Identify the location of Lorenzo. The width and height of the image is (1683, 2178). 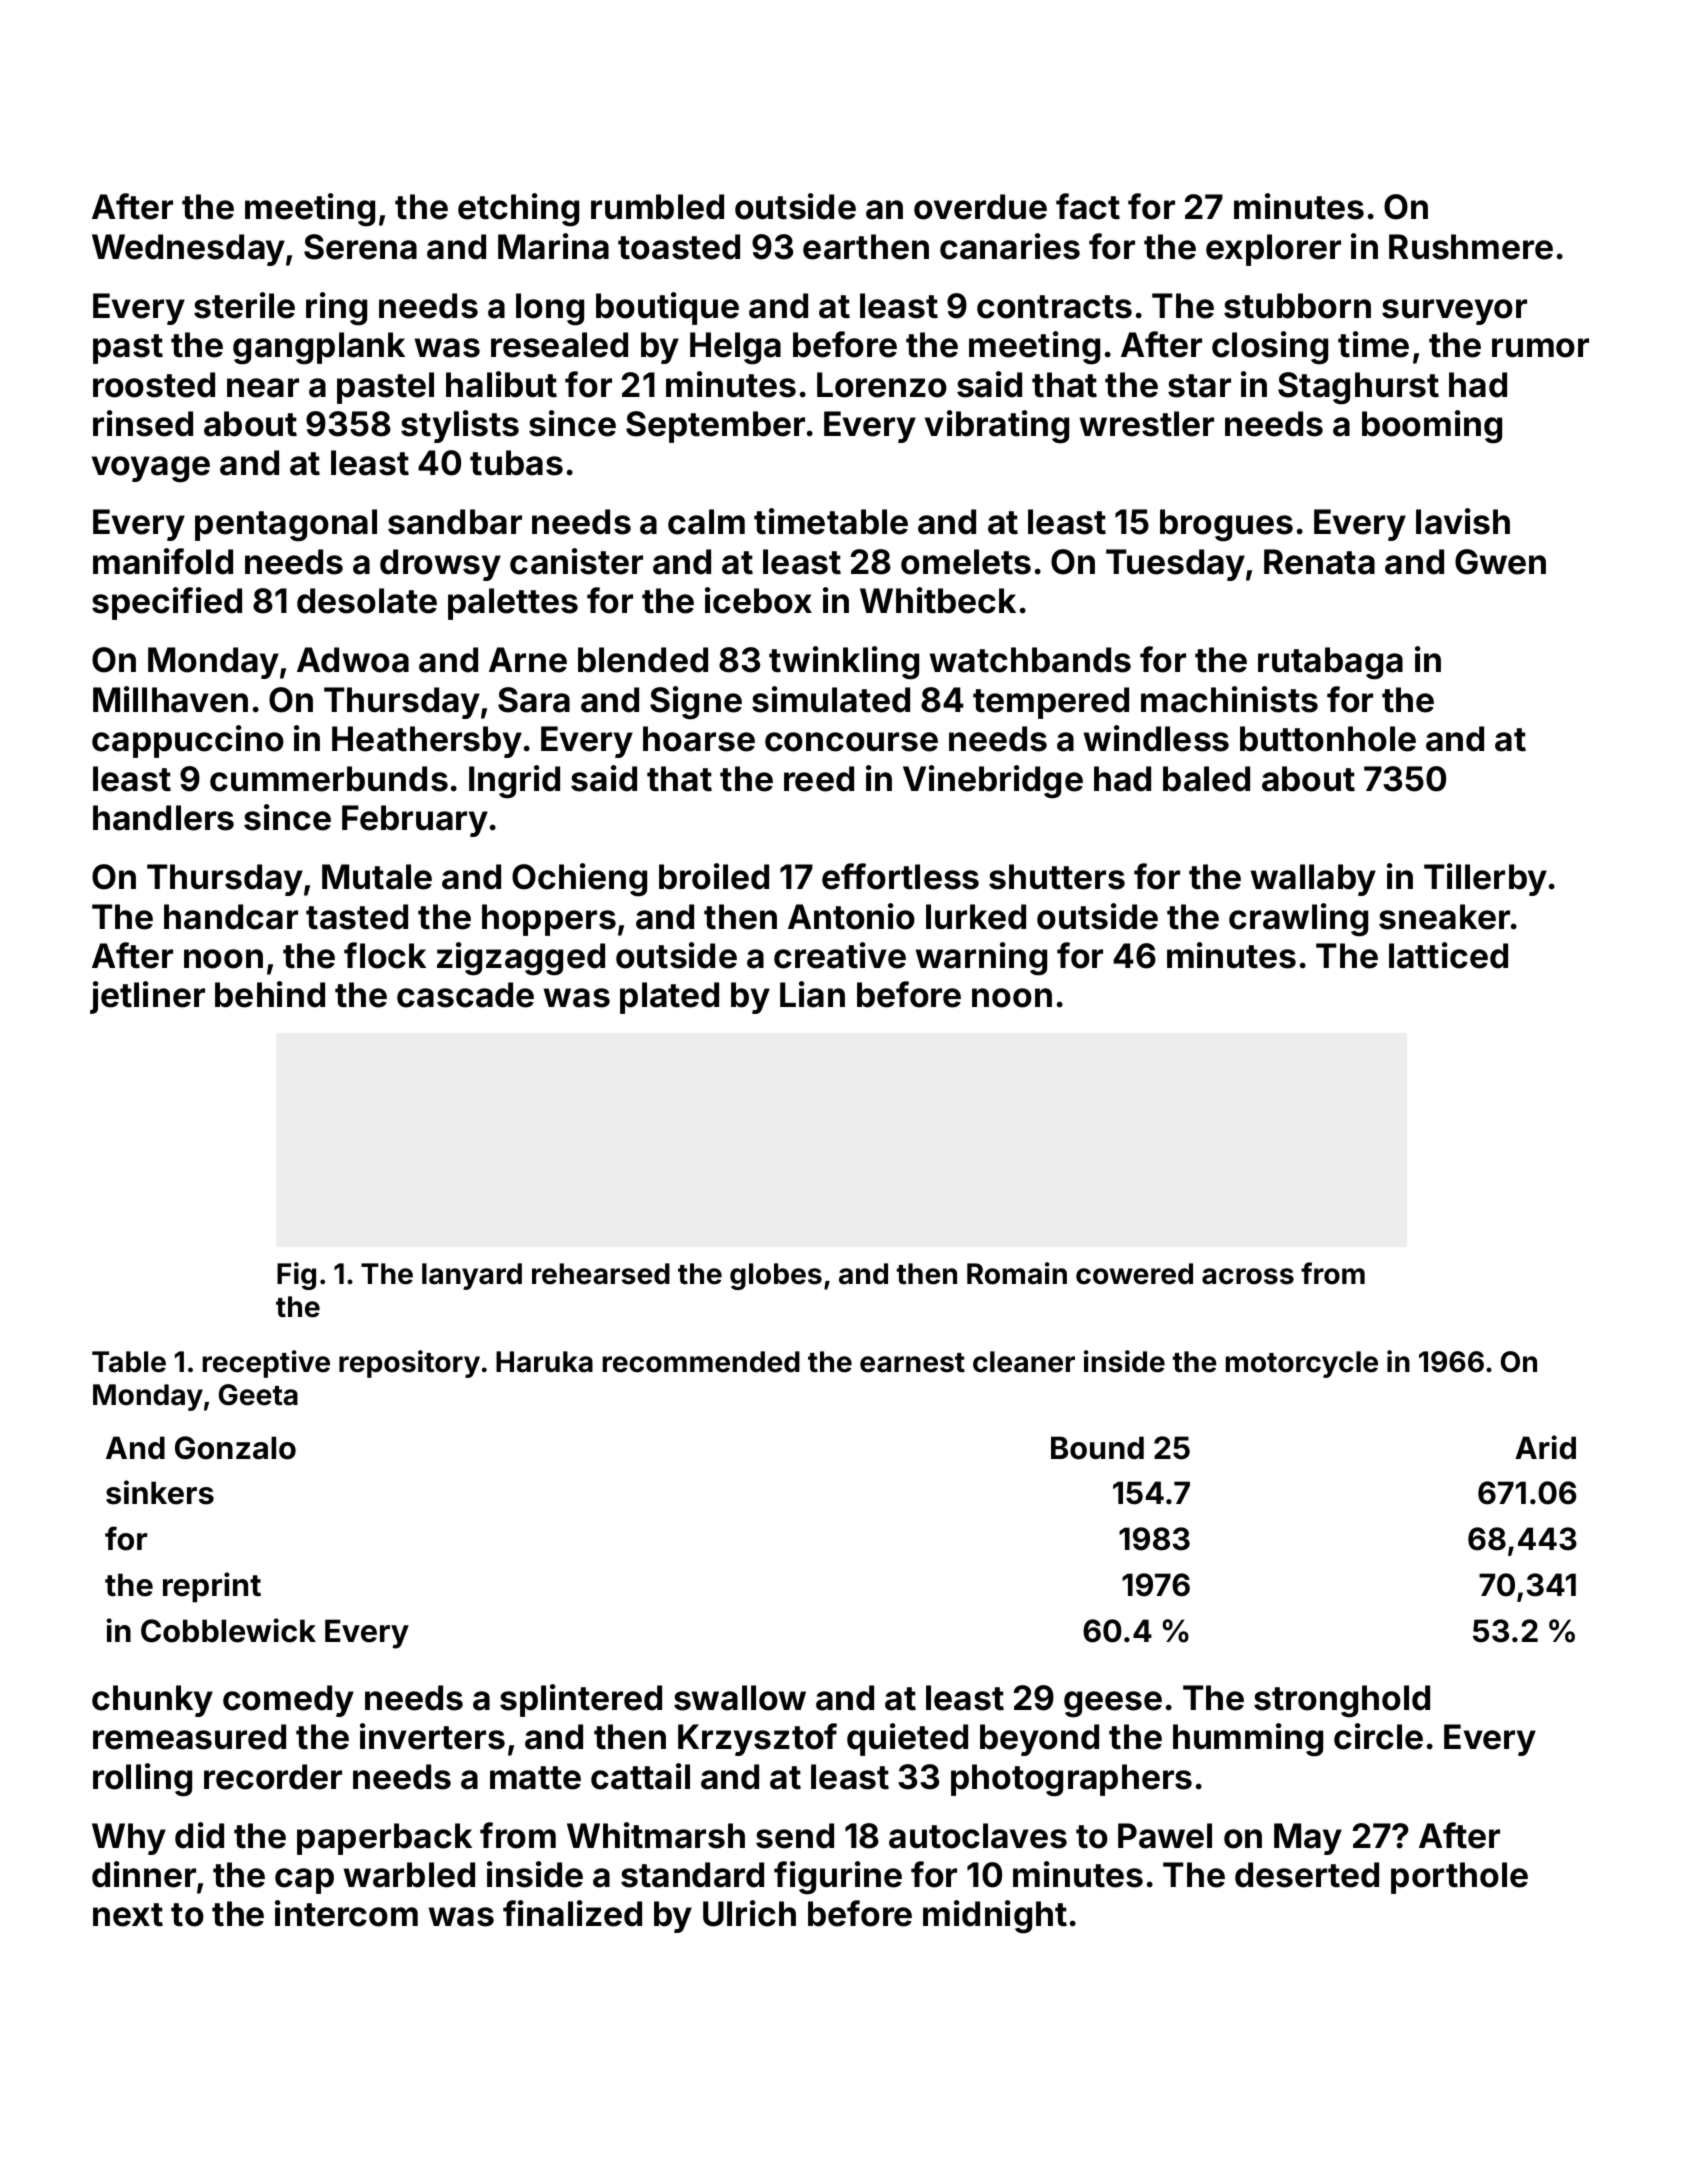
(882, 385).
